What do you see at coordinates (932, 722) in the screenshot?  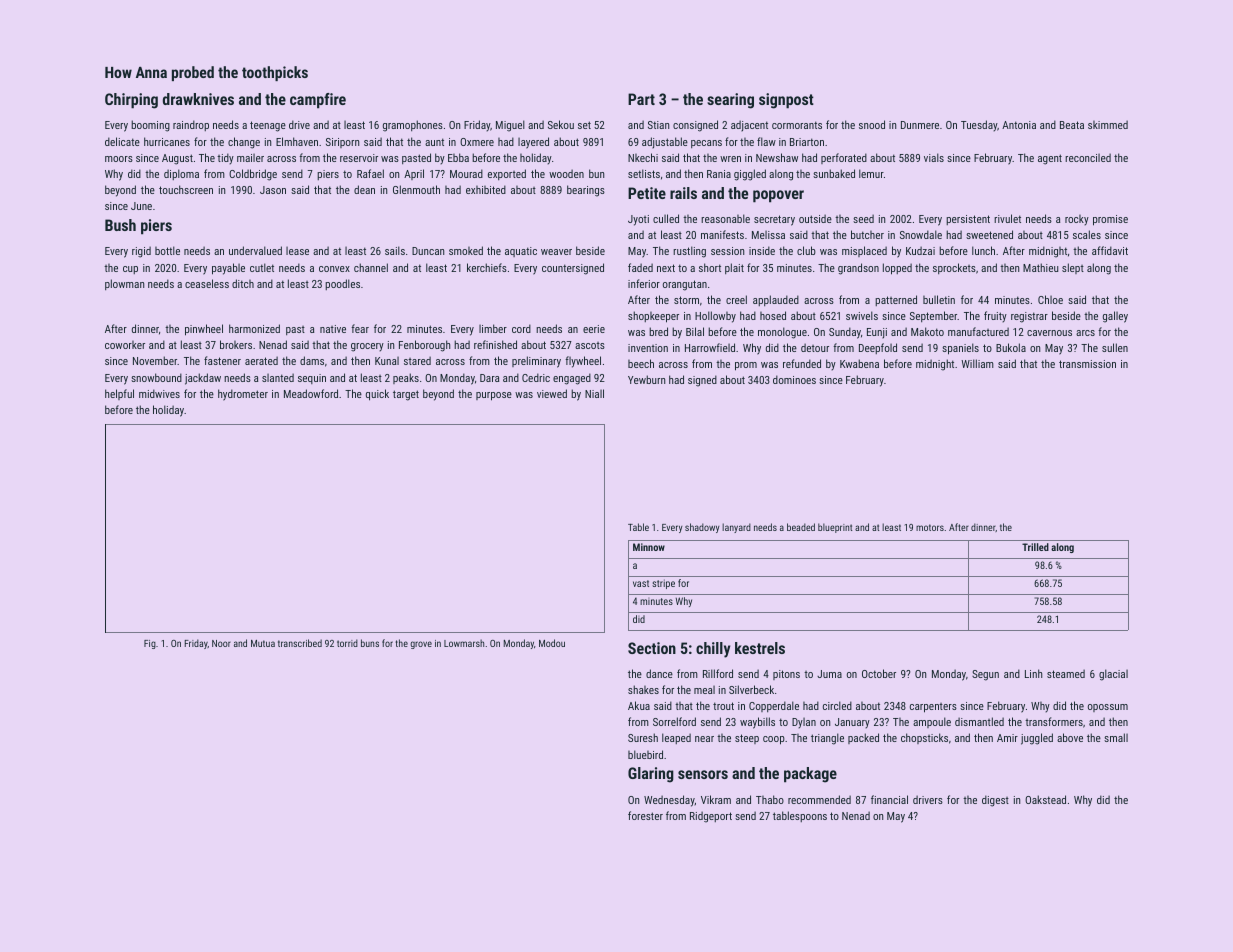 I see `ampoule` at bounding box center [932, 722].
